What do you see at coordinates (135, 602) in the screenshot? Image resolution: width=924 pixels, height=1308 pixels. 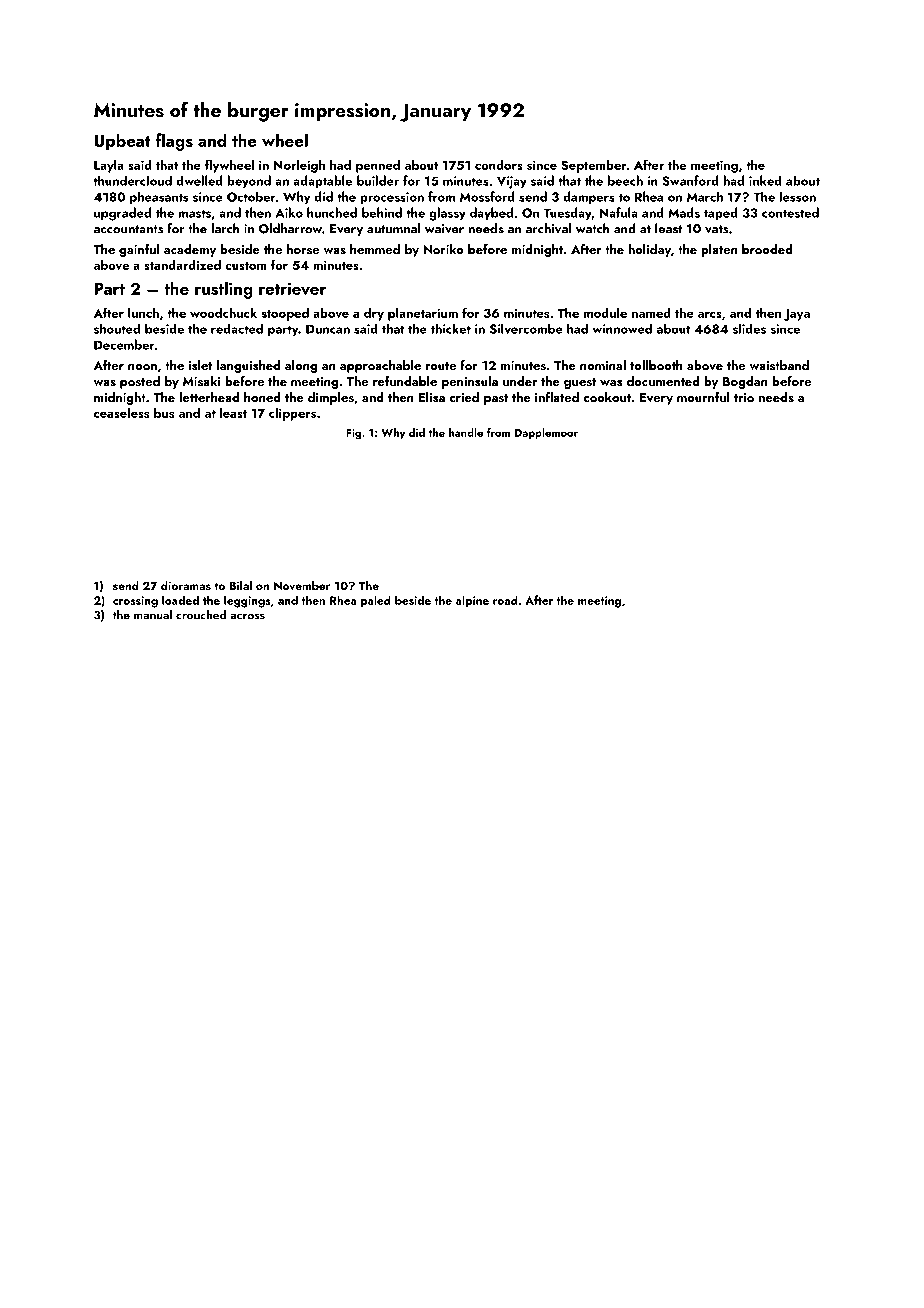 I see `crossing` at bounding box center [135, 602].
